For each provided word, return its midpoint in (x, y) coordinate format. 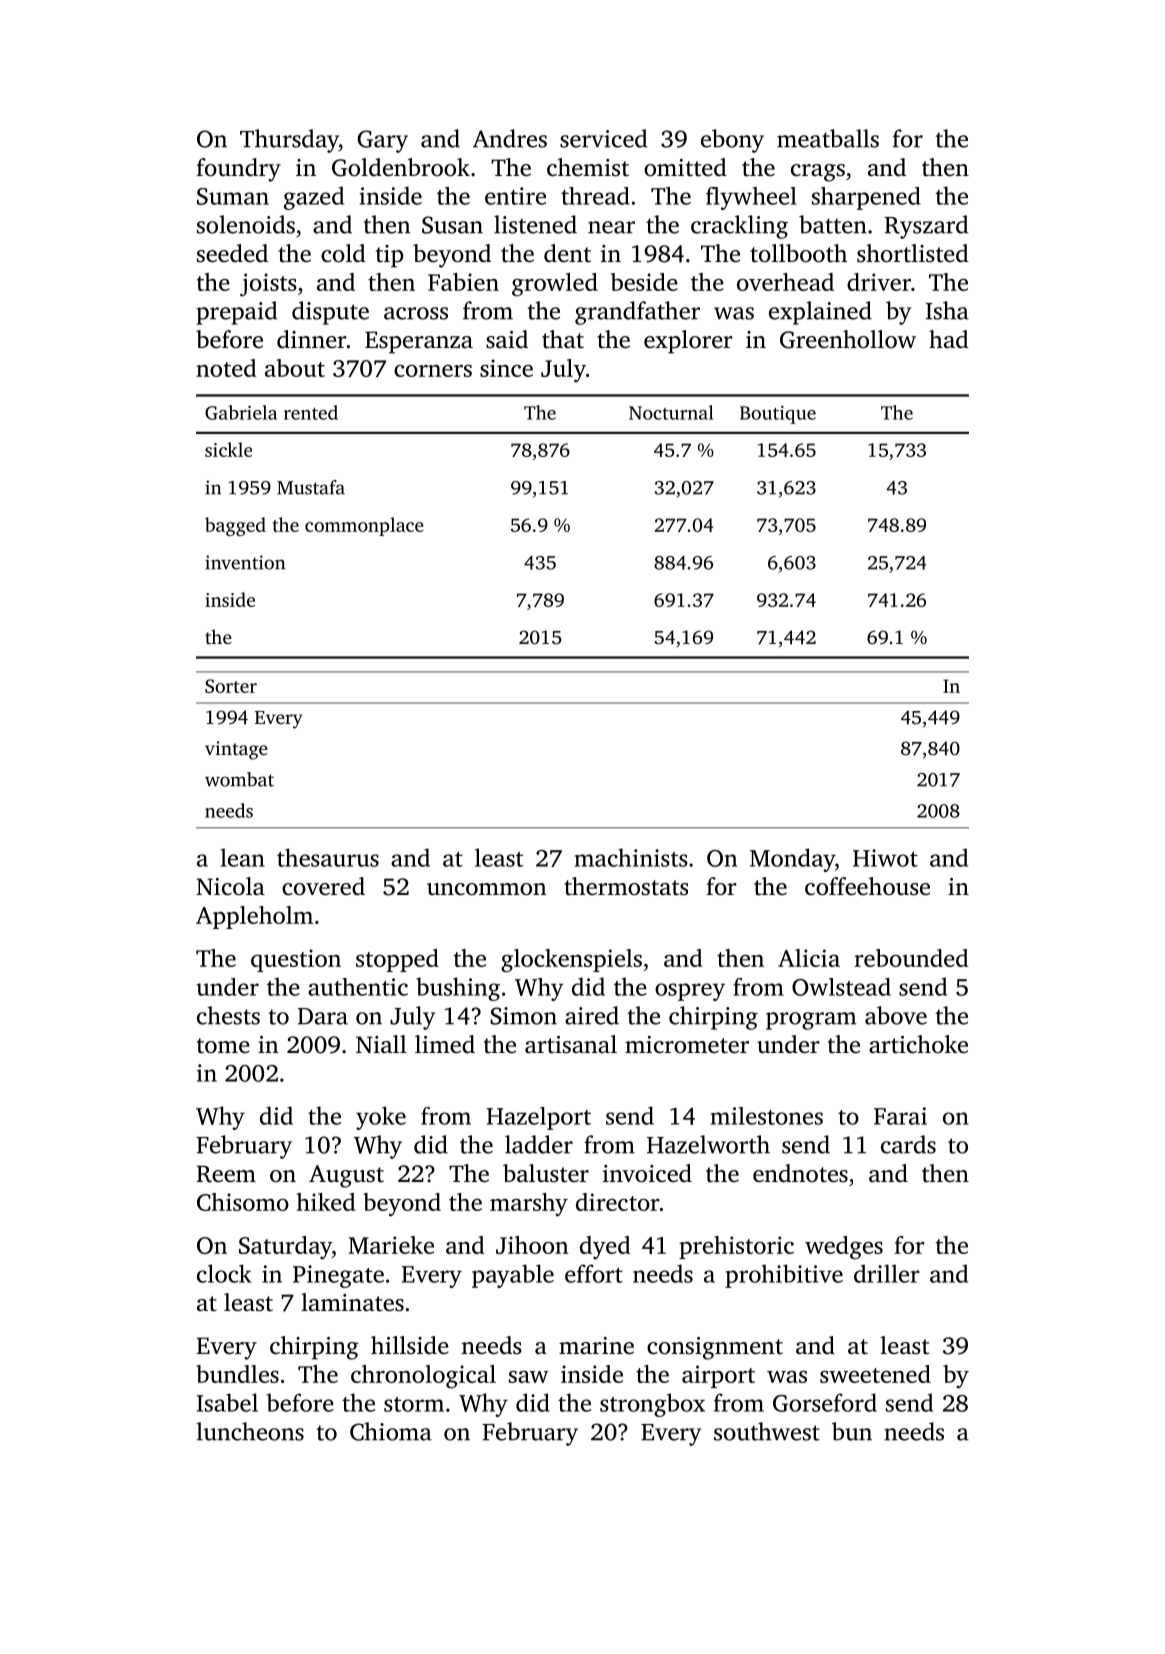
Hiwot (885, 858)
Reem (226, 1174)
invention (245, 562)
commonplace (364, 526)
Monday (792, 860)
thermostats (626, 886)
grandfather (637, 313)
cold (343, 253)
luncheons (250, 1431)
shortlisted (913, 253)
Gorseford (825, 1402)
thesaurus (328, 857)
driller (887, 1273)
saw (529, 1377)
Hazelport (539, 1118)
